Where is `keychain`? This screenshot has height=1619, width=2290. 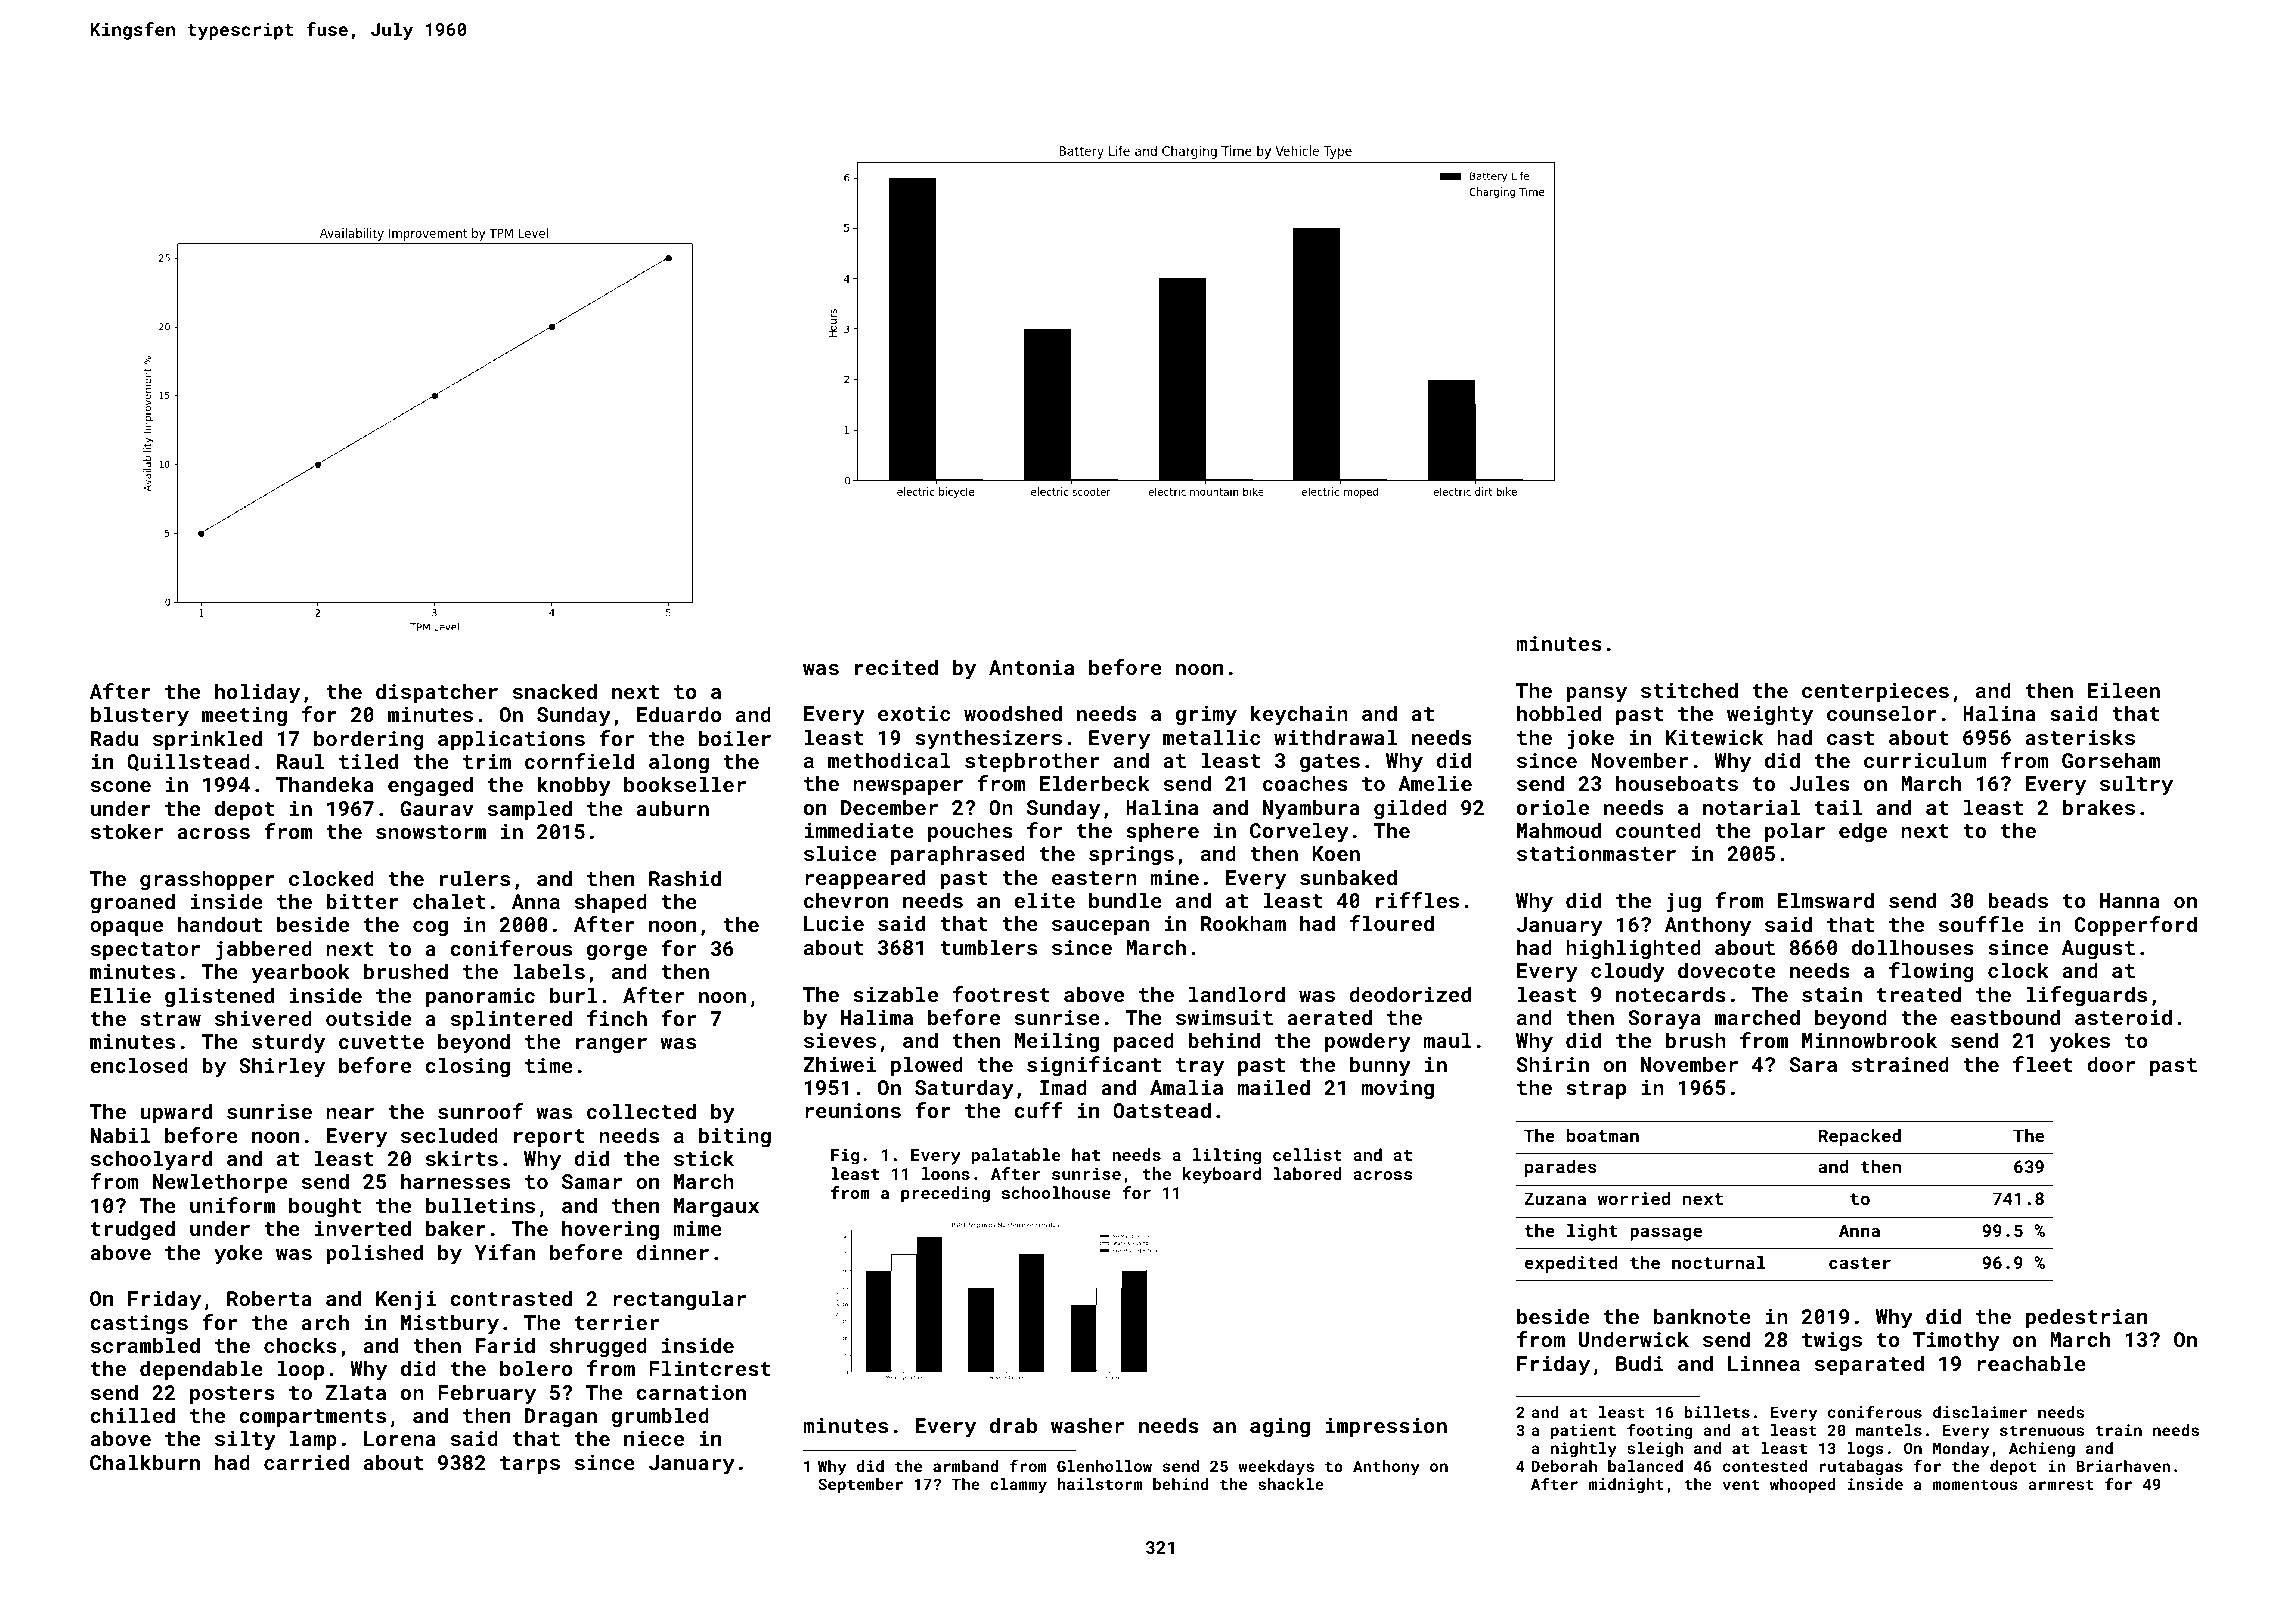 keychain is located at coordinates (1299, 715).
